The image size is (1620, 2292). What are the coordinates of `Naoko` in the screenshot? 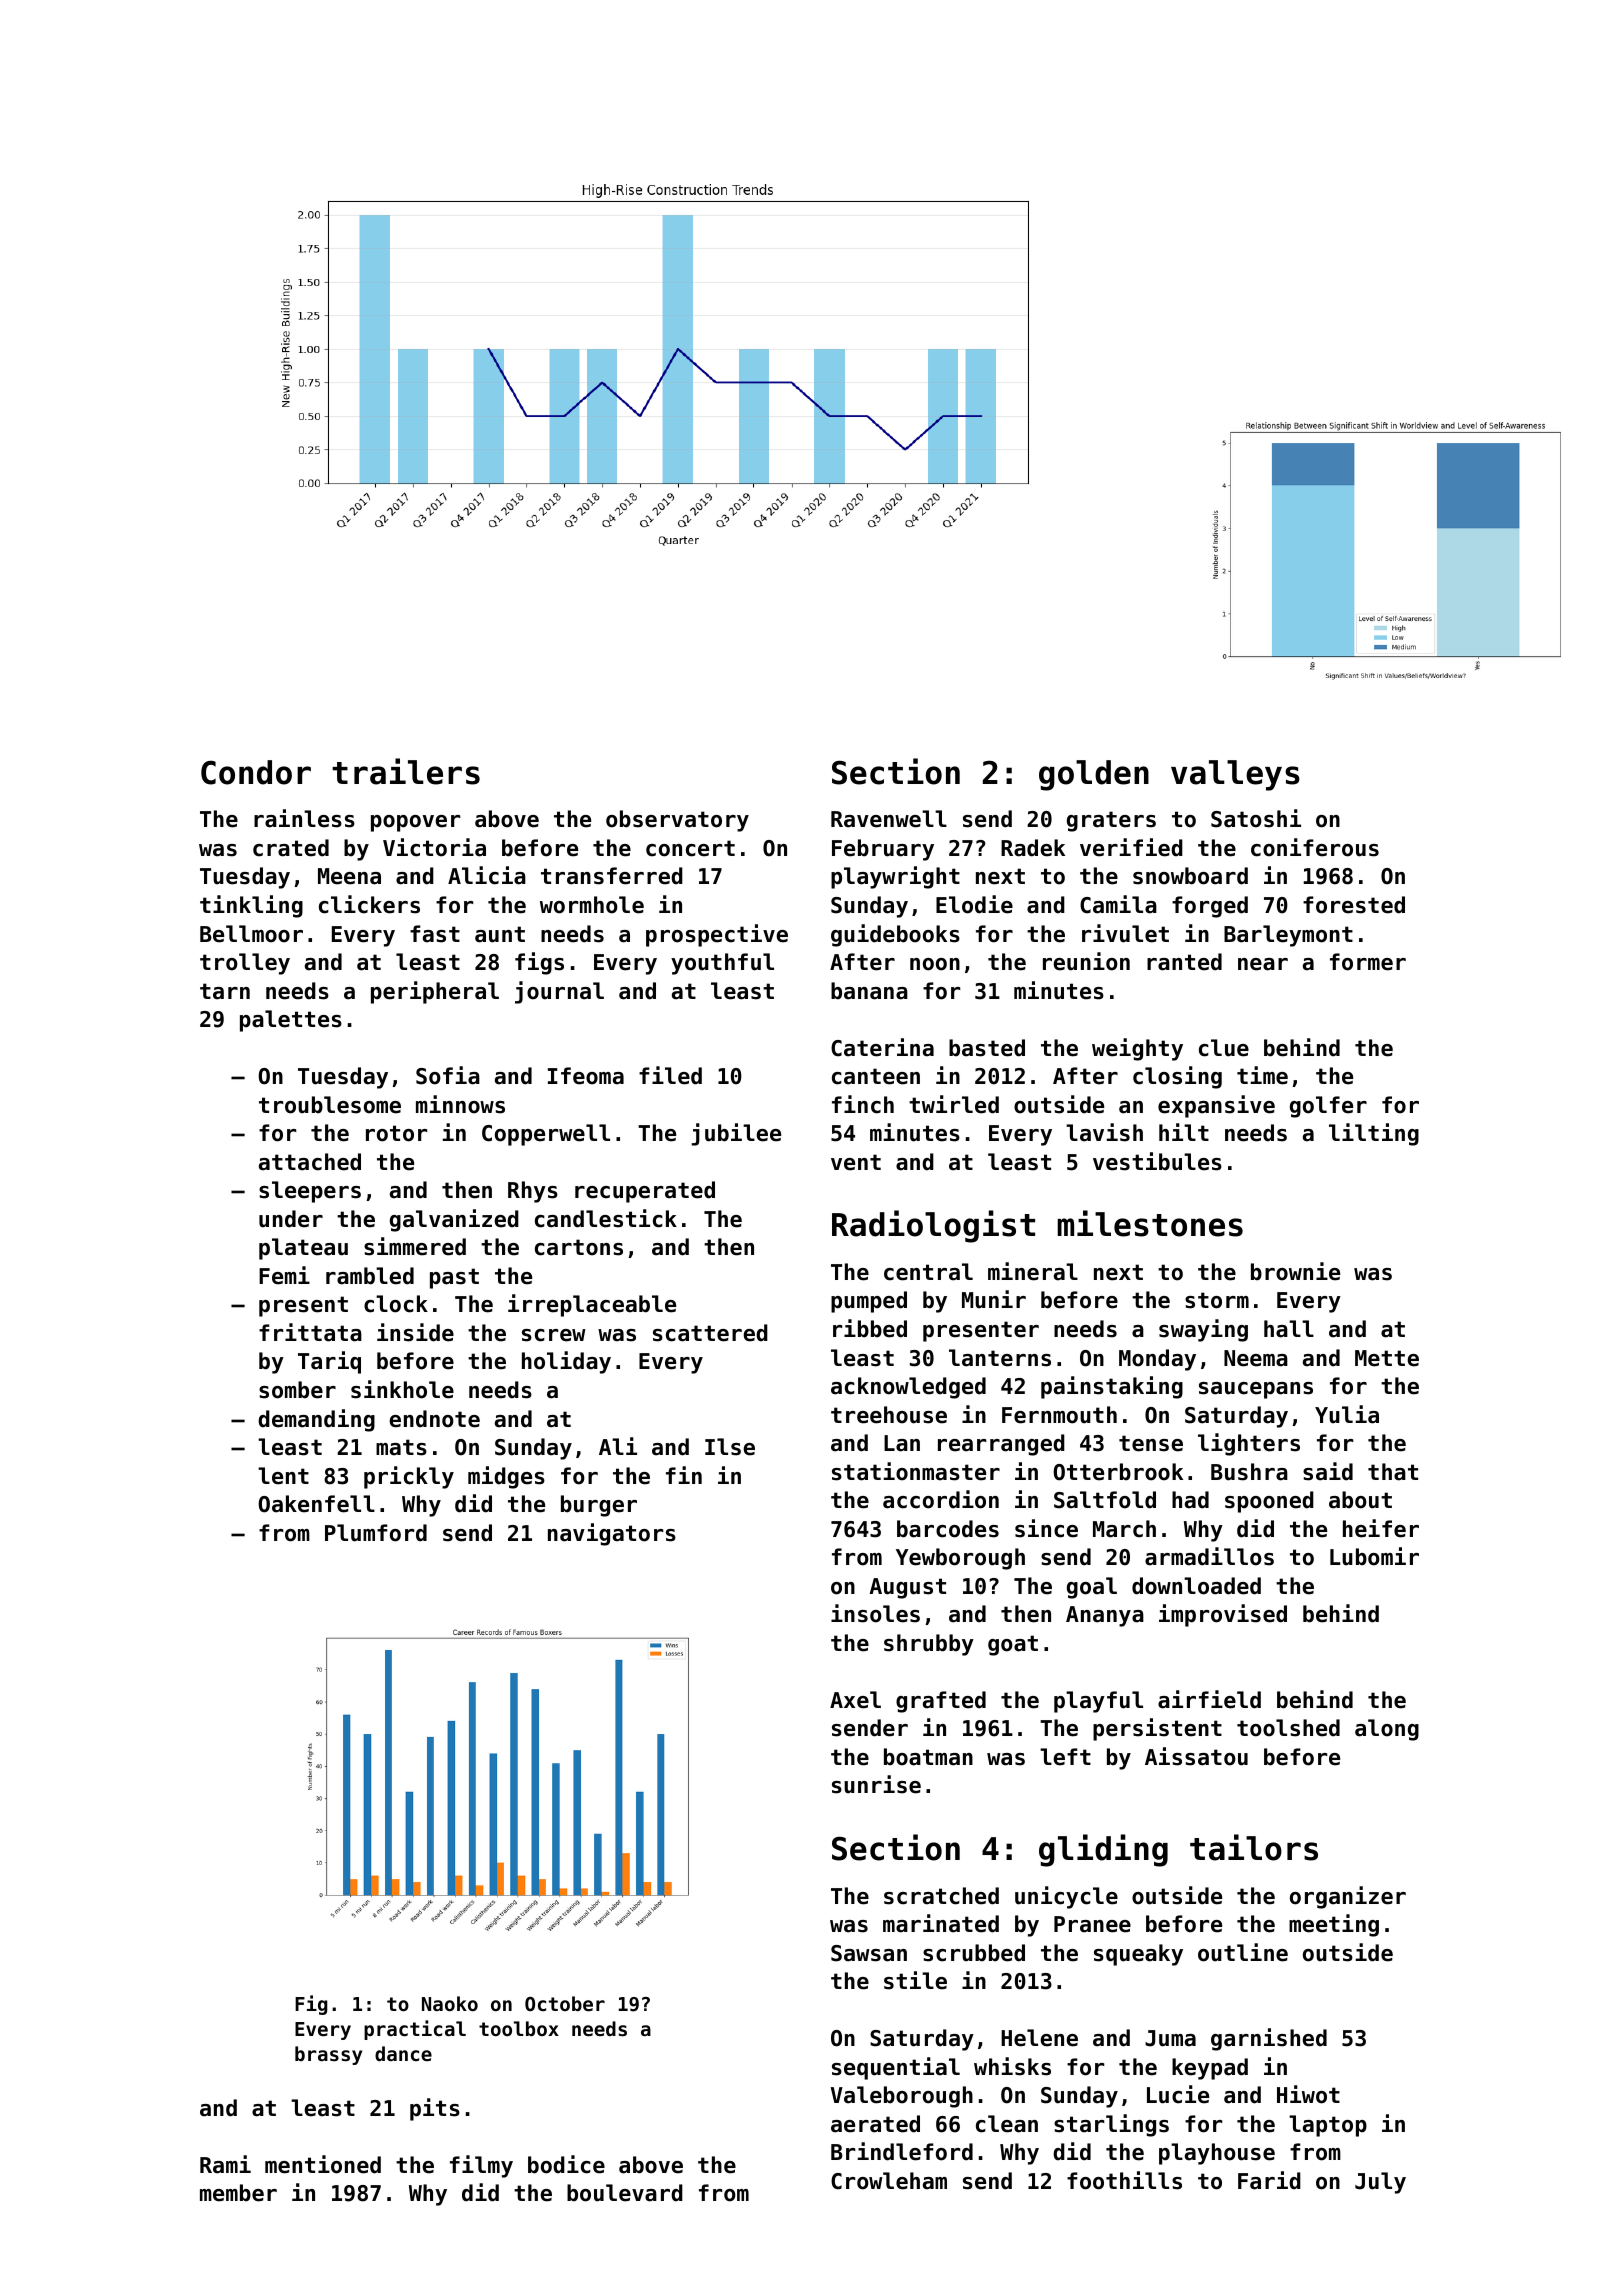 It's located at (450, 2003).
